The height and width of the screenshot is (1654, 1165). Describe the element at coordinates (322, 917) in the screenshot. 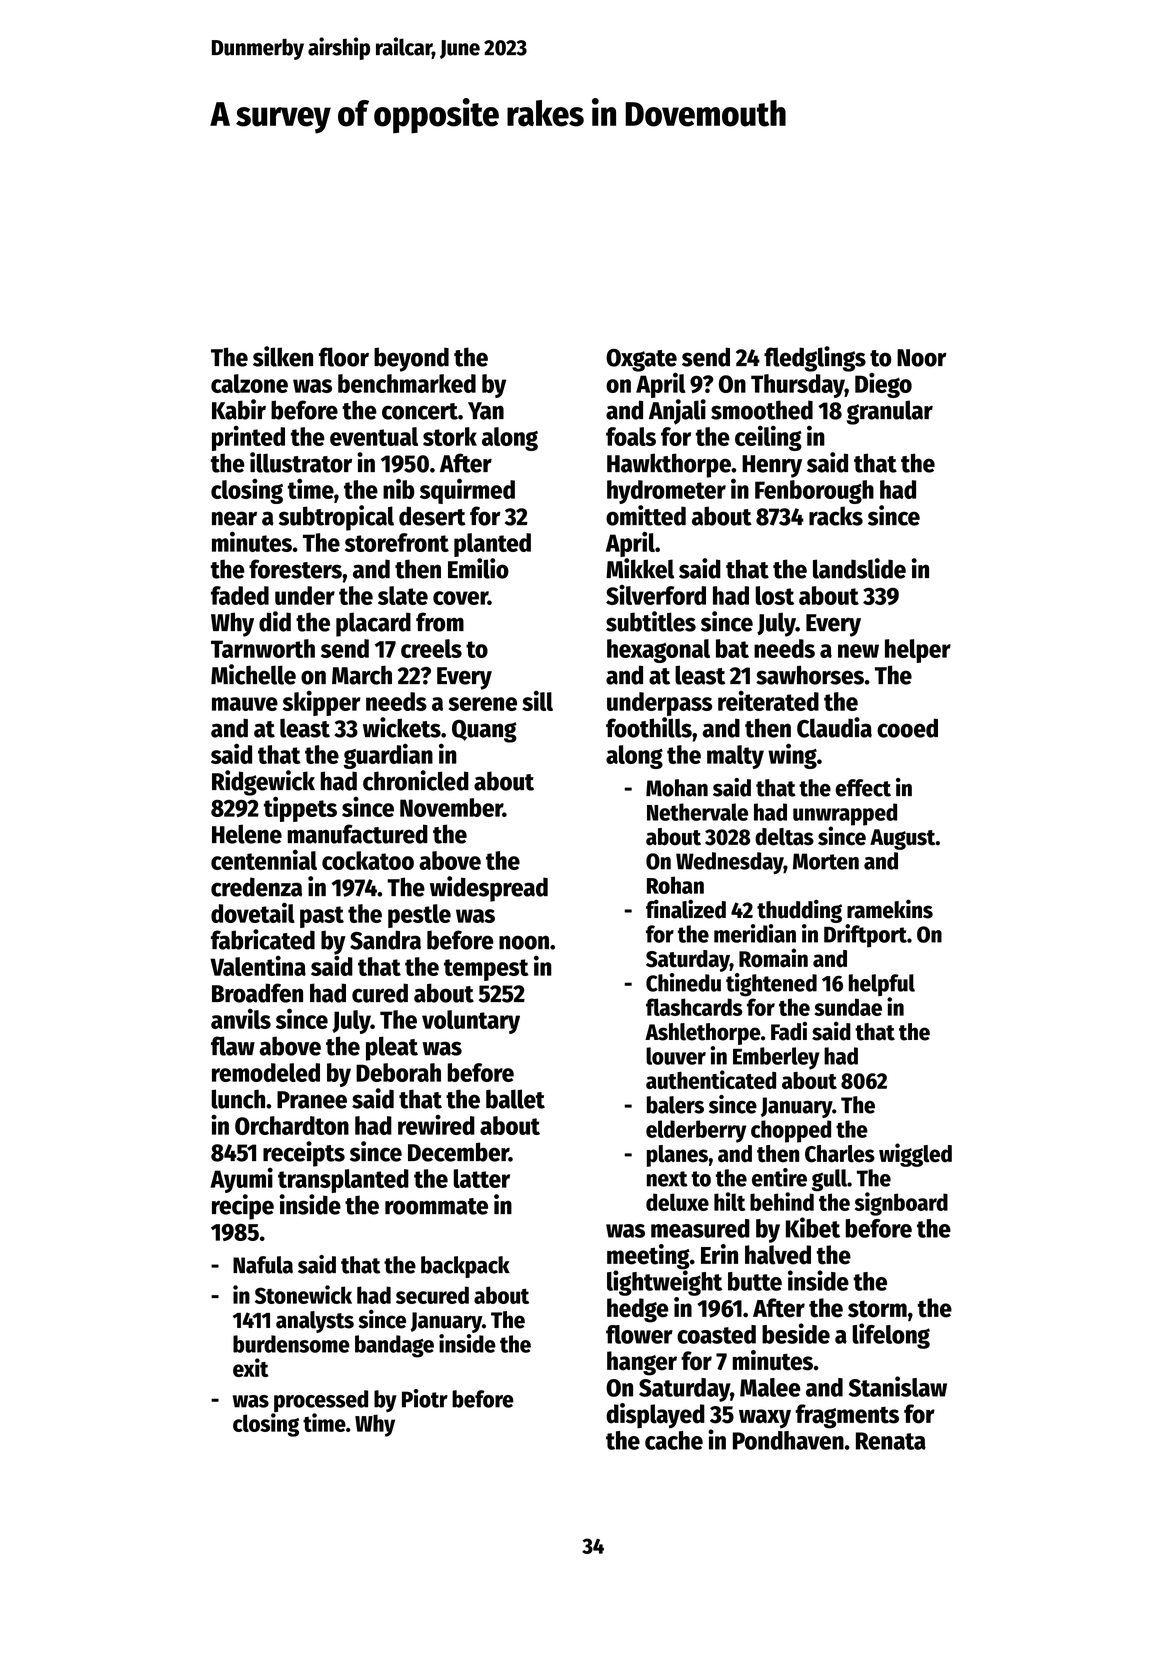

I see `past` at that location.
